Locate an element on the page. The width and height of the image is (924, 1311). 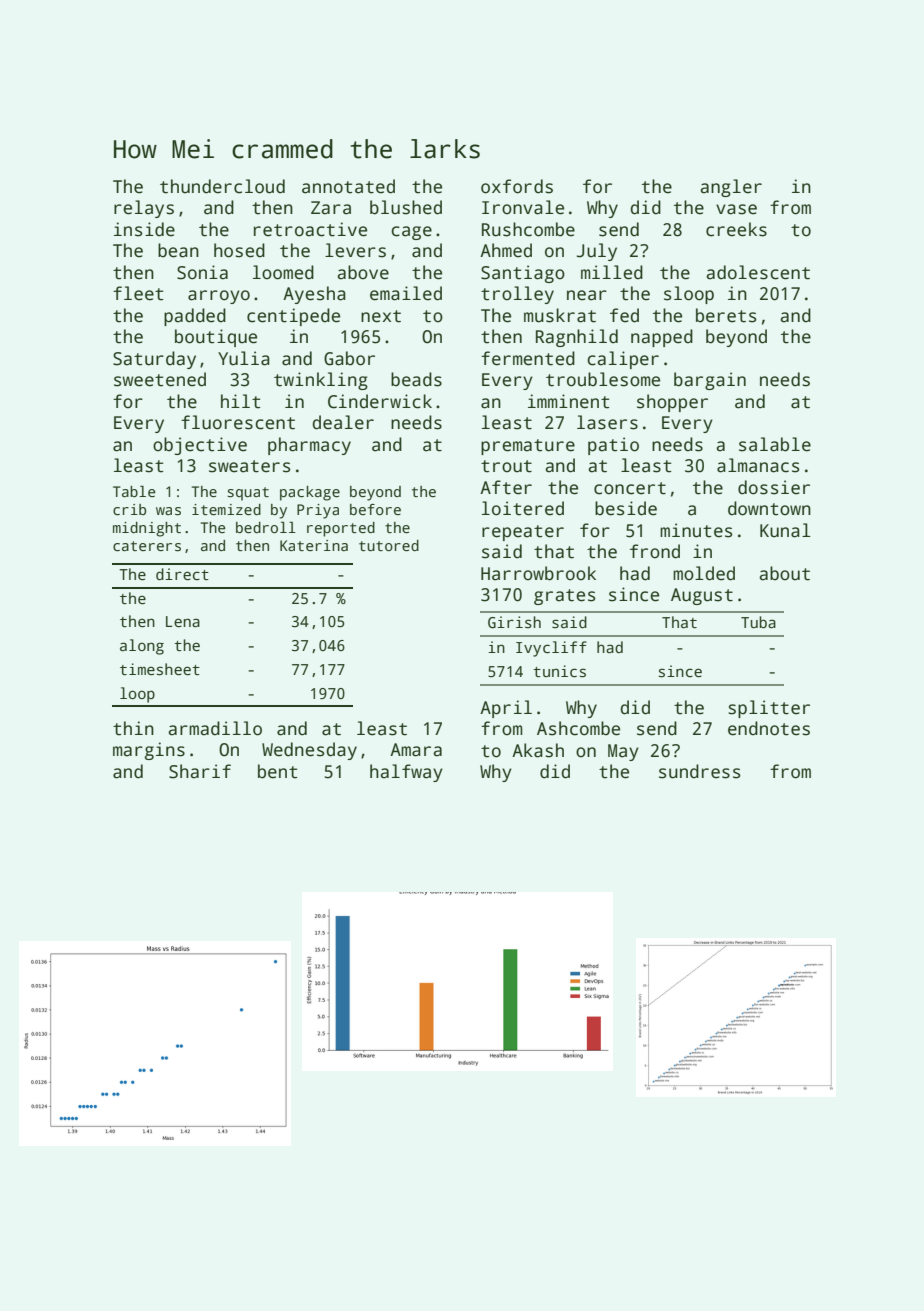
relays is located at coordinates (144, 209).
